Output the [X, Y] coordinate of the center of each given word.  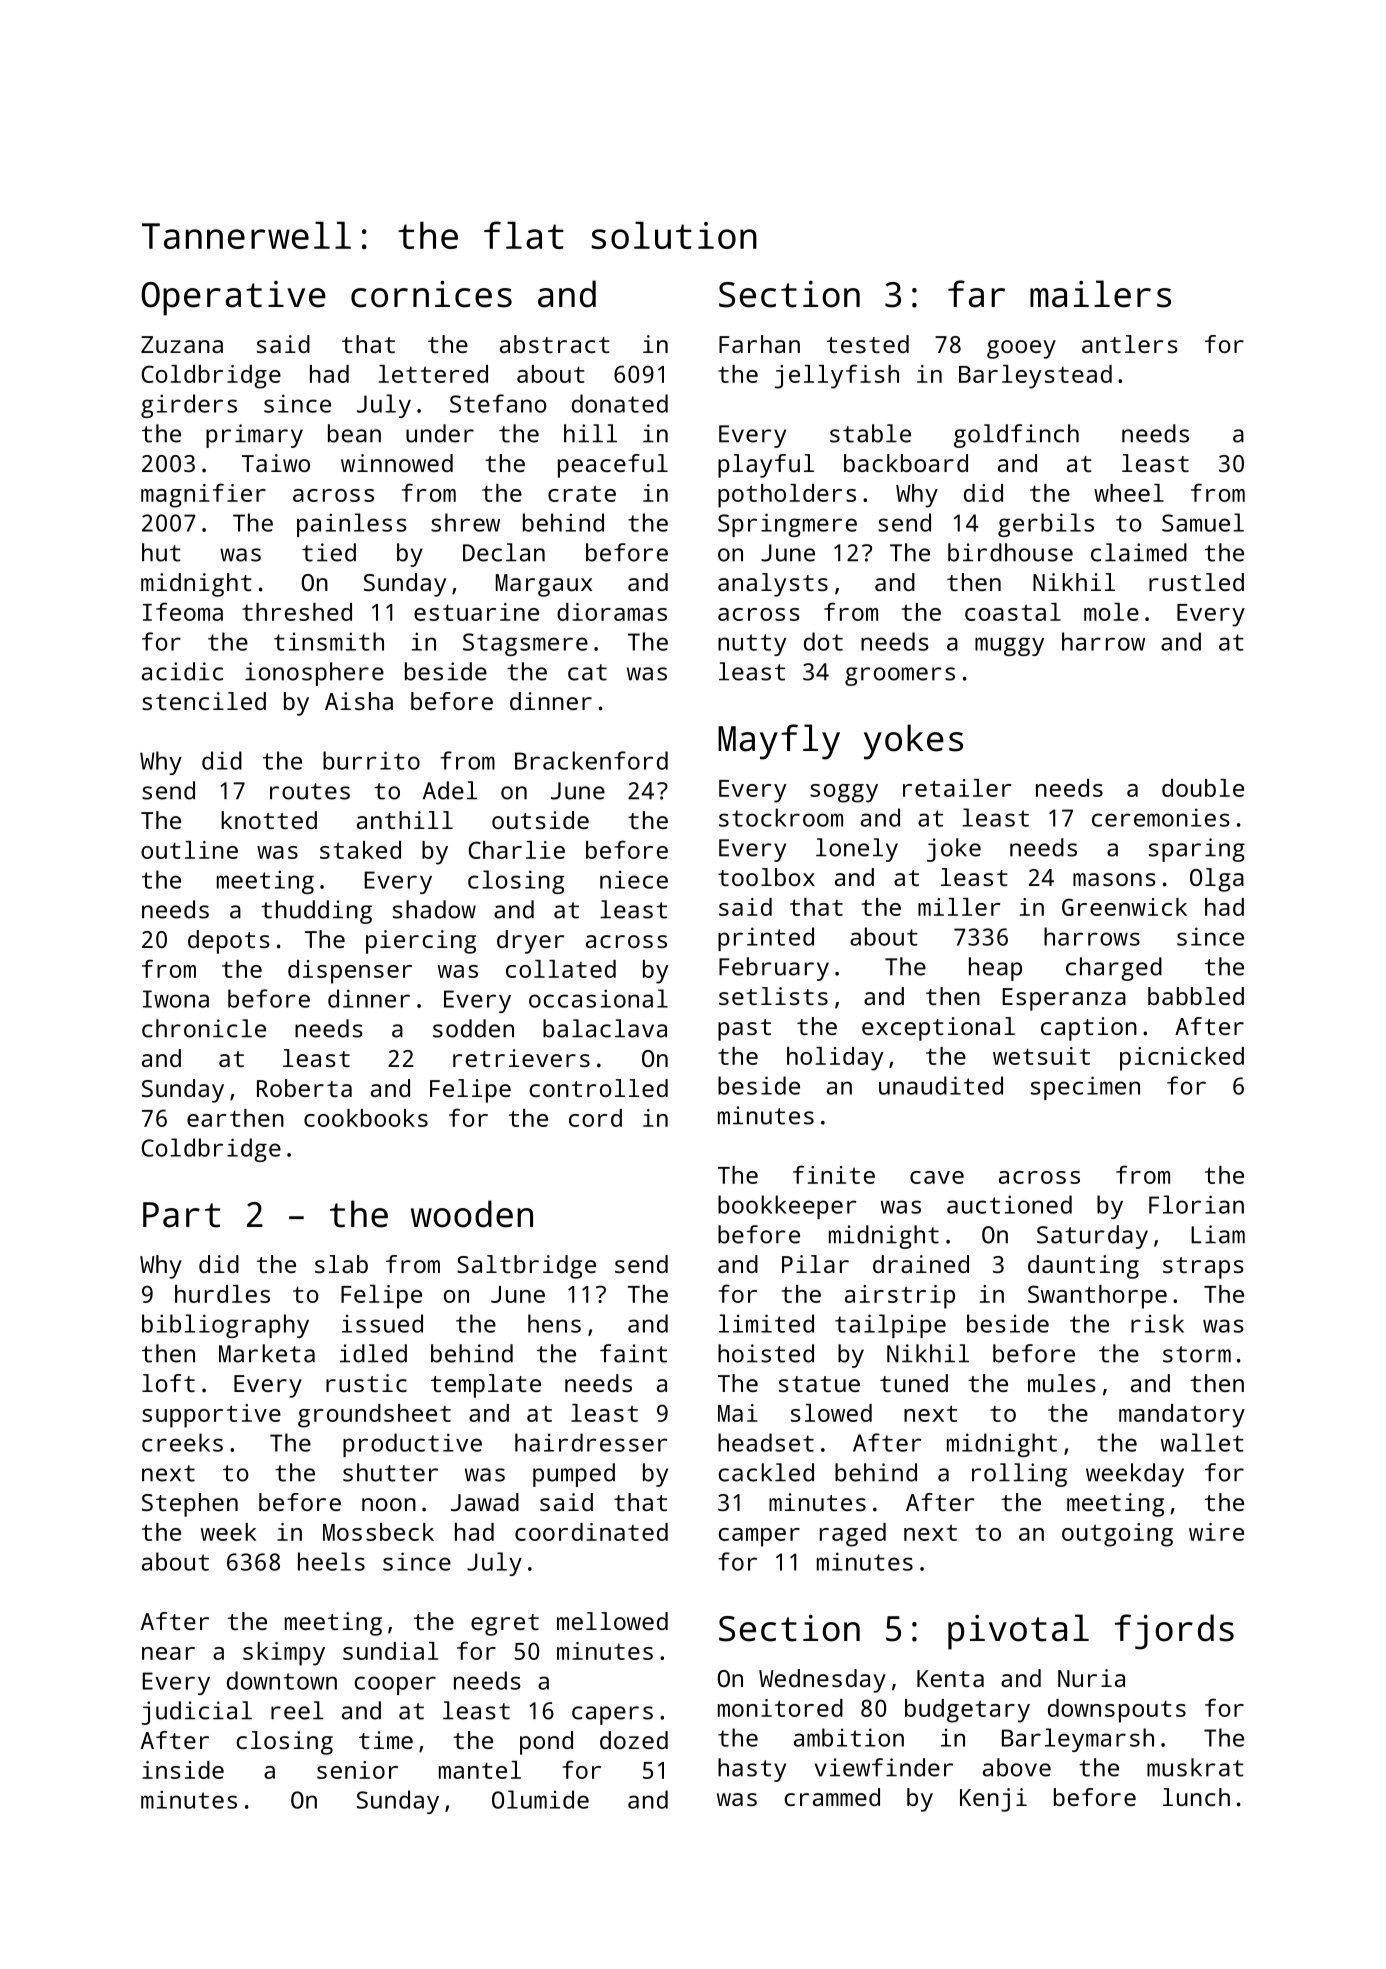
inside [183, 1770]
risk [1157, 1323]
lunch [1196, 1797]
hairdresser [591, 1442]
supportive [211, 1416]
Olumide [540, 1799]
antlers [1130, 344]
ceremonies [1161, 817]
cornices [431, 294]
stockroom [781, 817]
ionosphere [314, 674]
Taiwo [276, 463]
